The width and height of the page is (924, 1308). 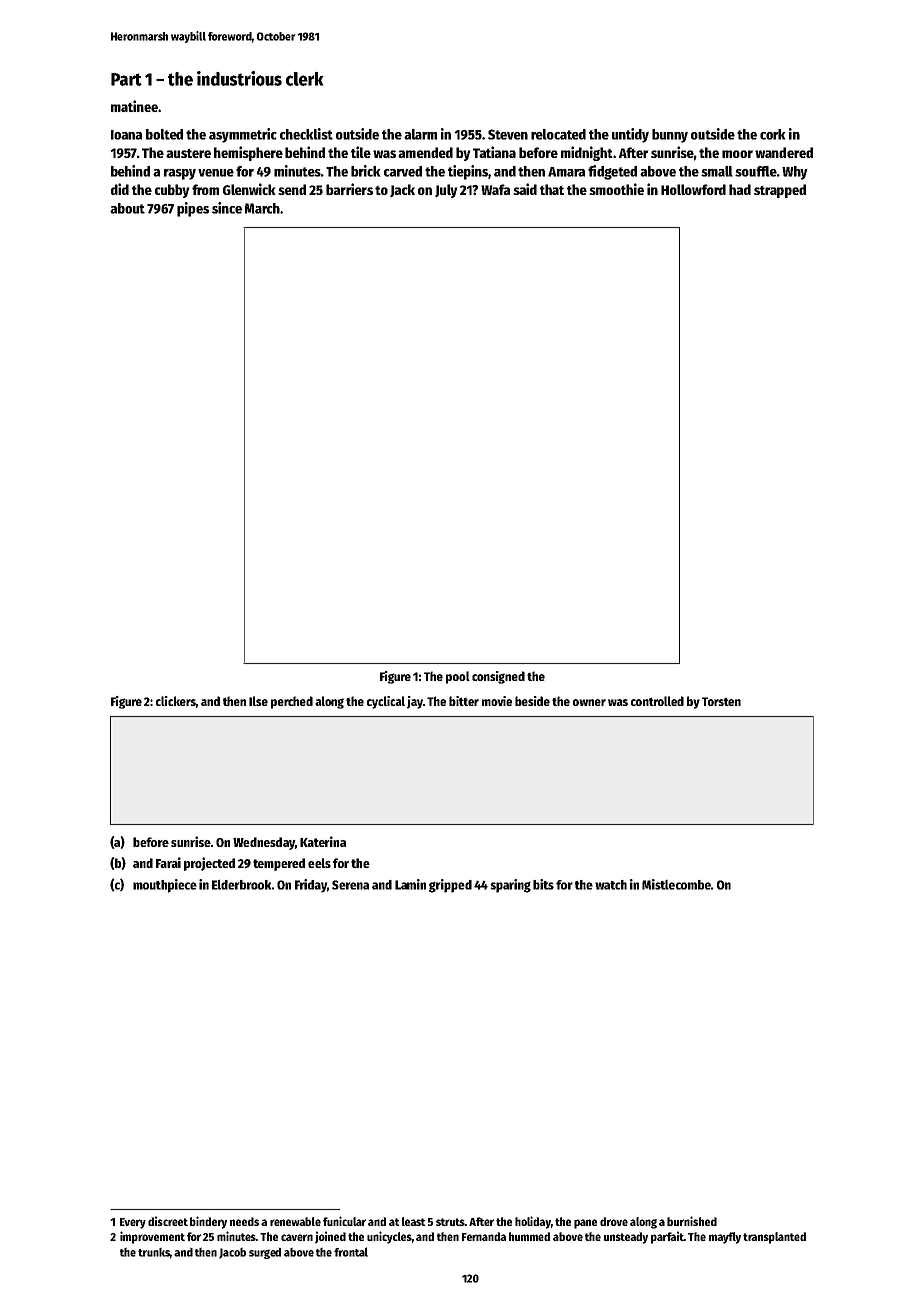 I want to click on from, so click(x=205, y=189).
